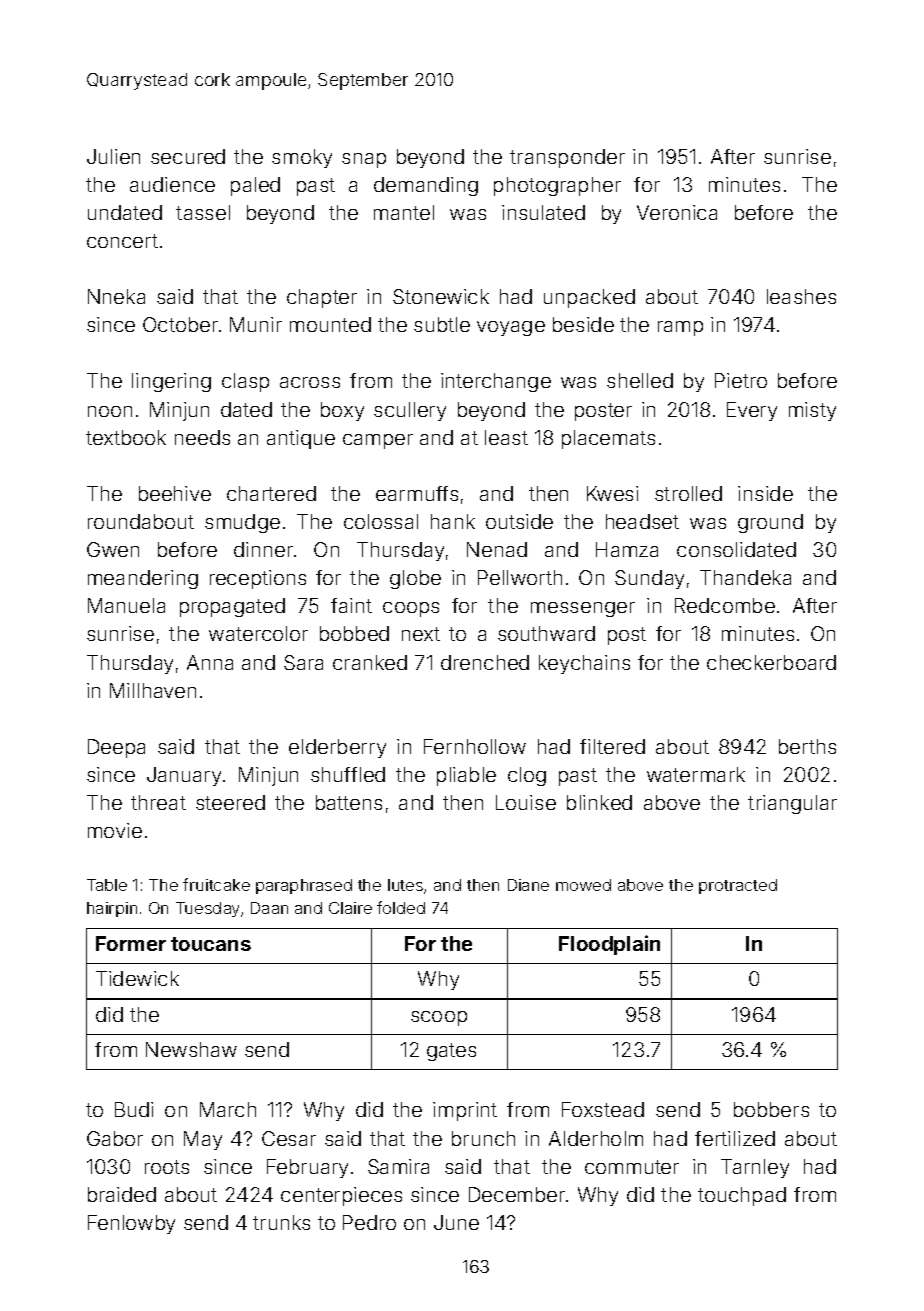  I want to click on chapter, so click(322, 298).
